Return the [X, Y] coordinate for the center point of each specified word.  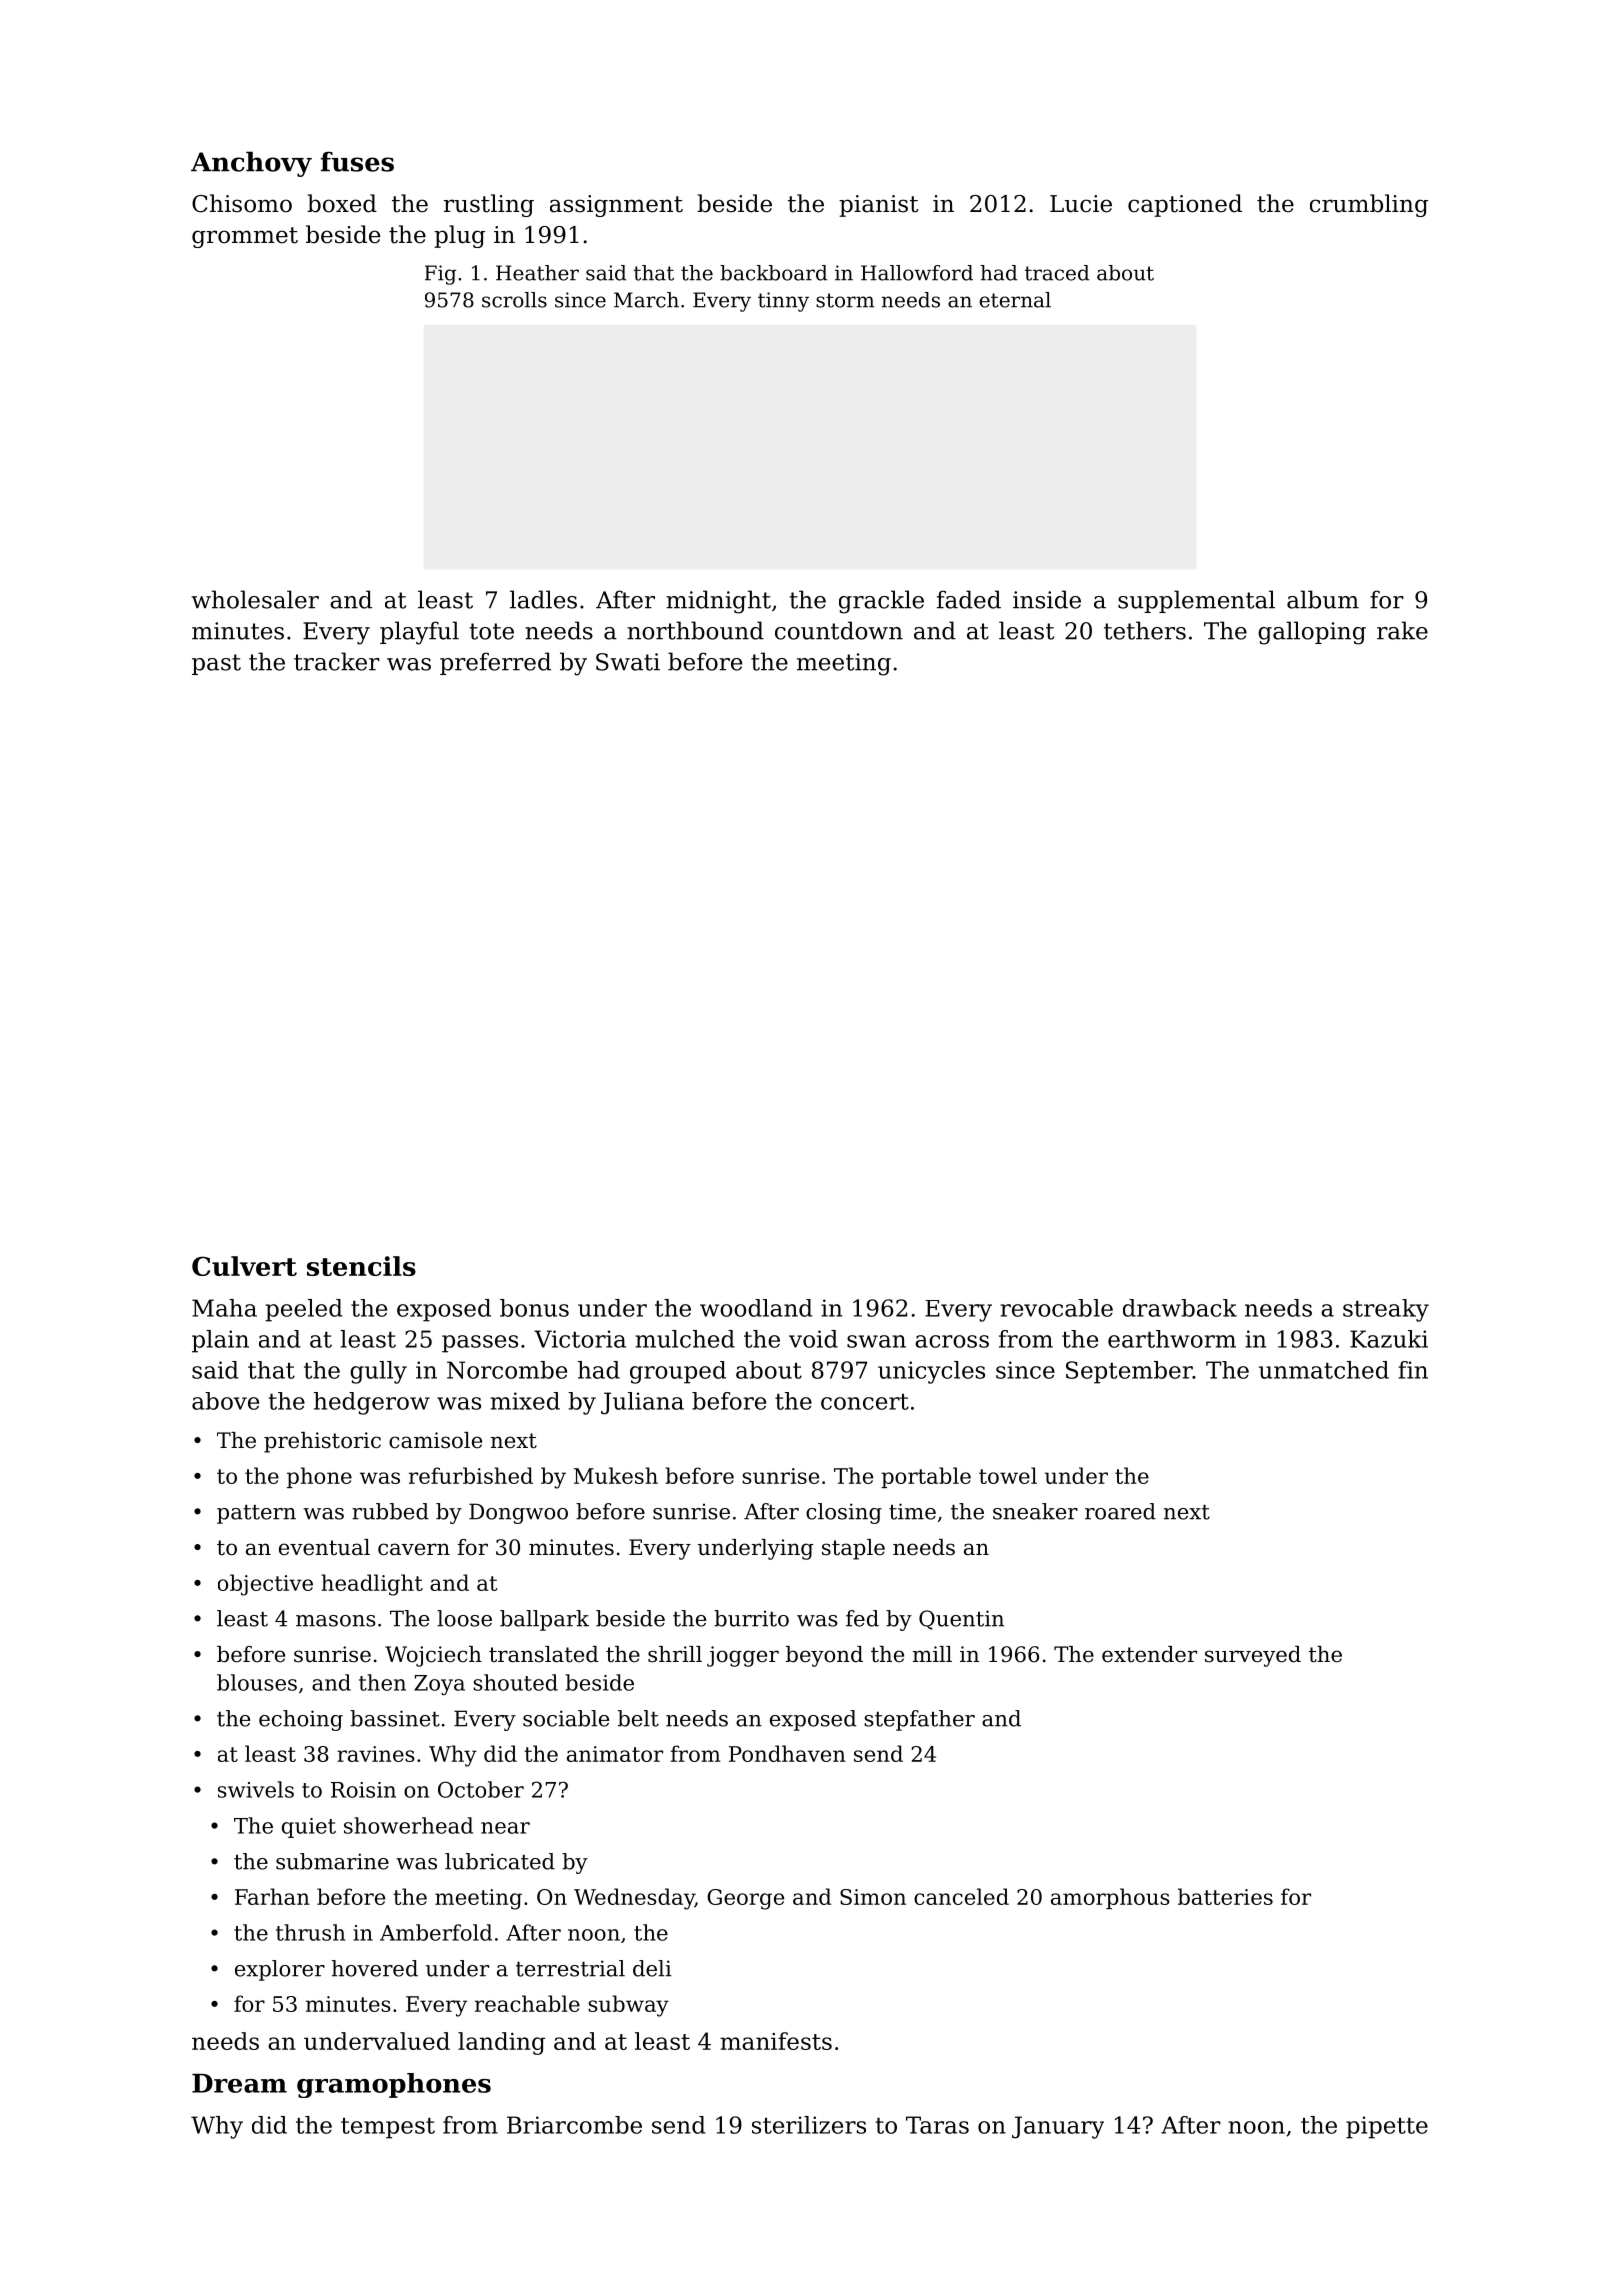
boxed [342, 203]
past [216, 664]
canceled [961, 1896]
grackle [881, 602]
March [646, 300]
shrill [675, 1654]
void [813, 1339]
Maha [224, 1308]
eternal [1015, 300]
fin [1413, 1370]
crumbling [1369, 205]
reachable [527, 2003]
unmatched [1324, 1370]
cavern [414, 1549]
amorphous [1110, 1898]
